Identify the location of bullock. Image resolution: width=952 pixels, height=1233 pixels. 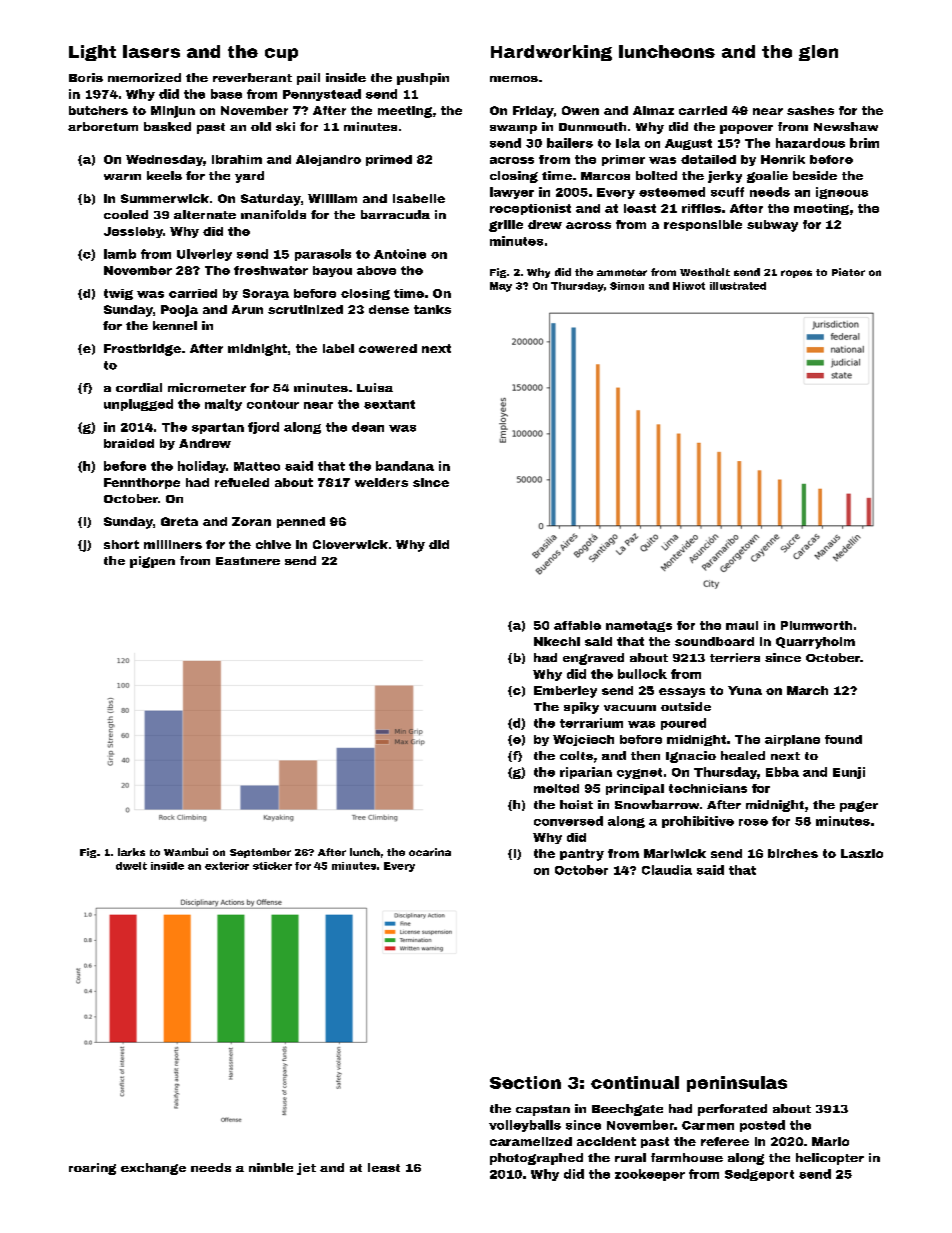
(642, 674).
